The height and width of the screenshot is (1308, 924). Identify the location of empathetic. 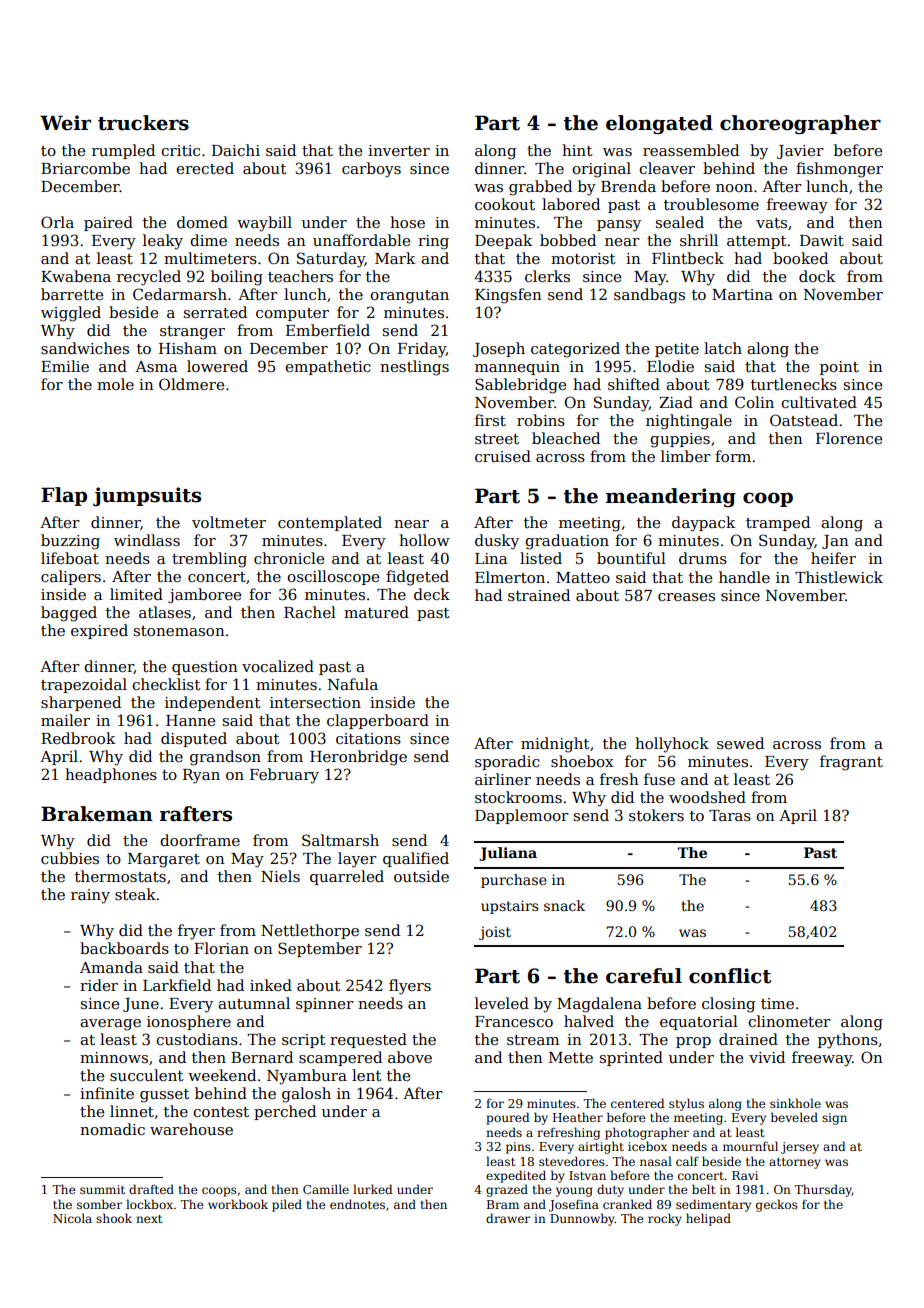
(328, 367).
